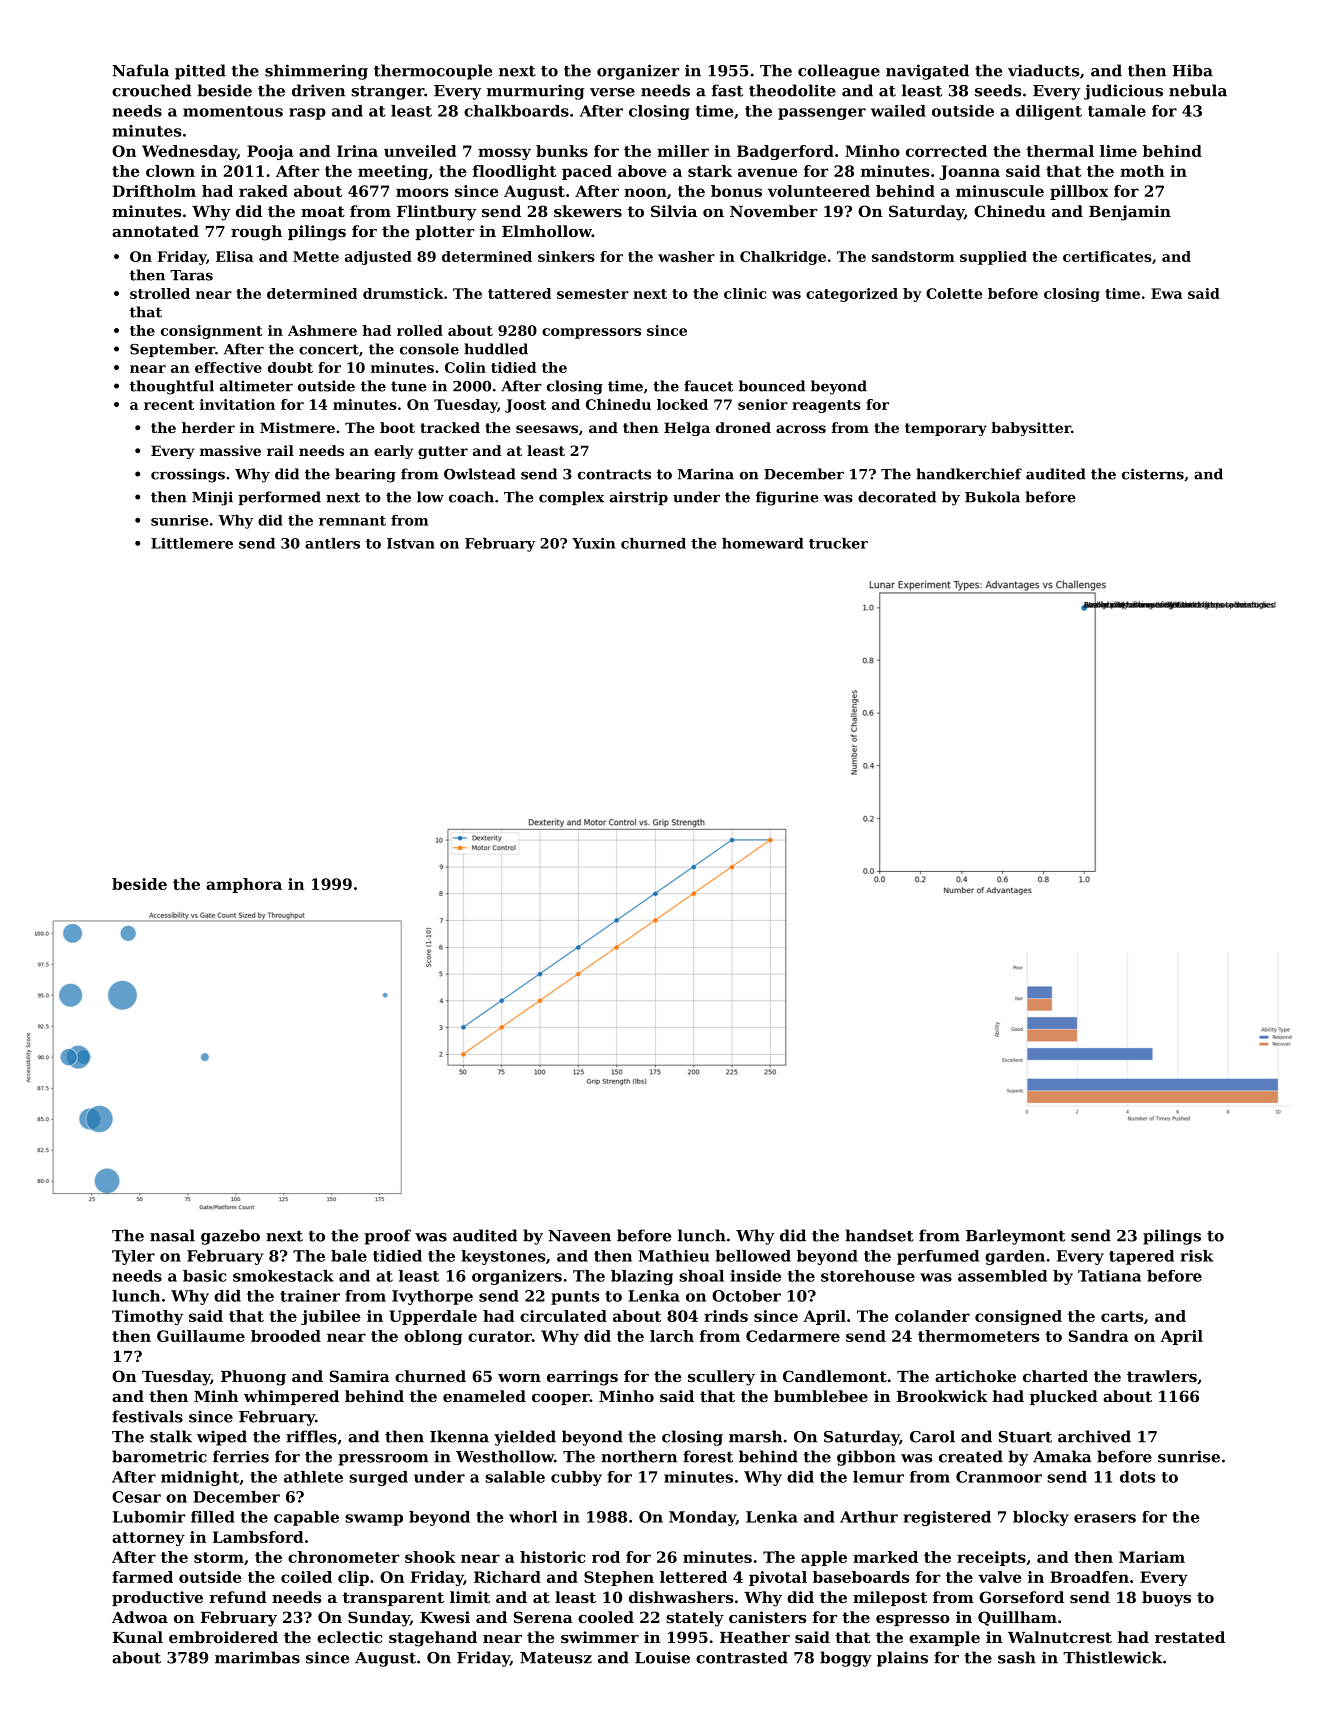  I want to click on Nafula, so click(140, 70).
